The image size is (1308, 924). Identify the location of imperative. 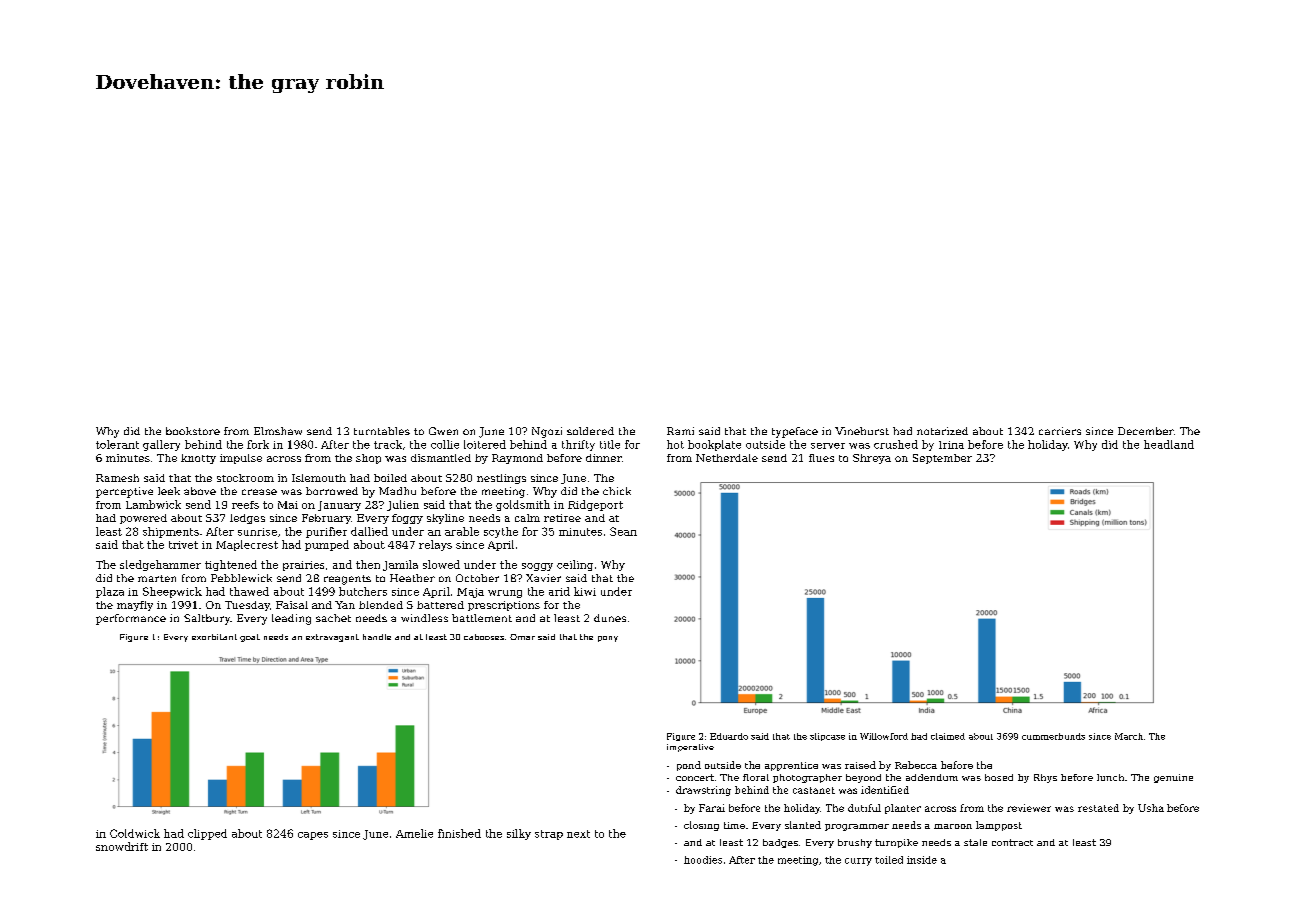
(690, 748).
